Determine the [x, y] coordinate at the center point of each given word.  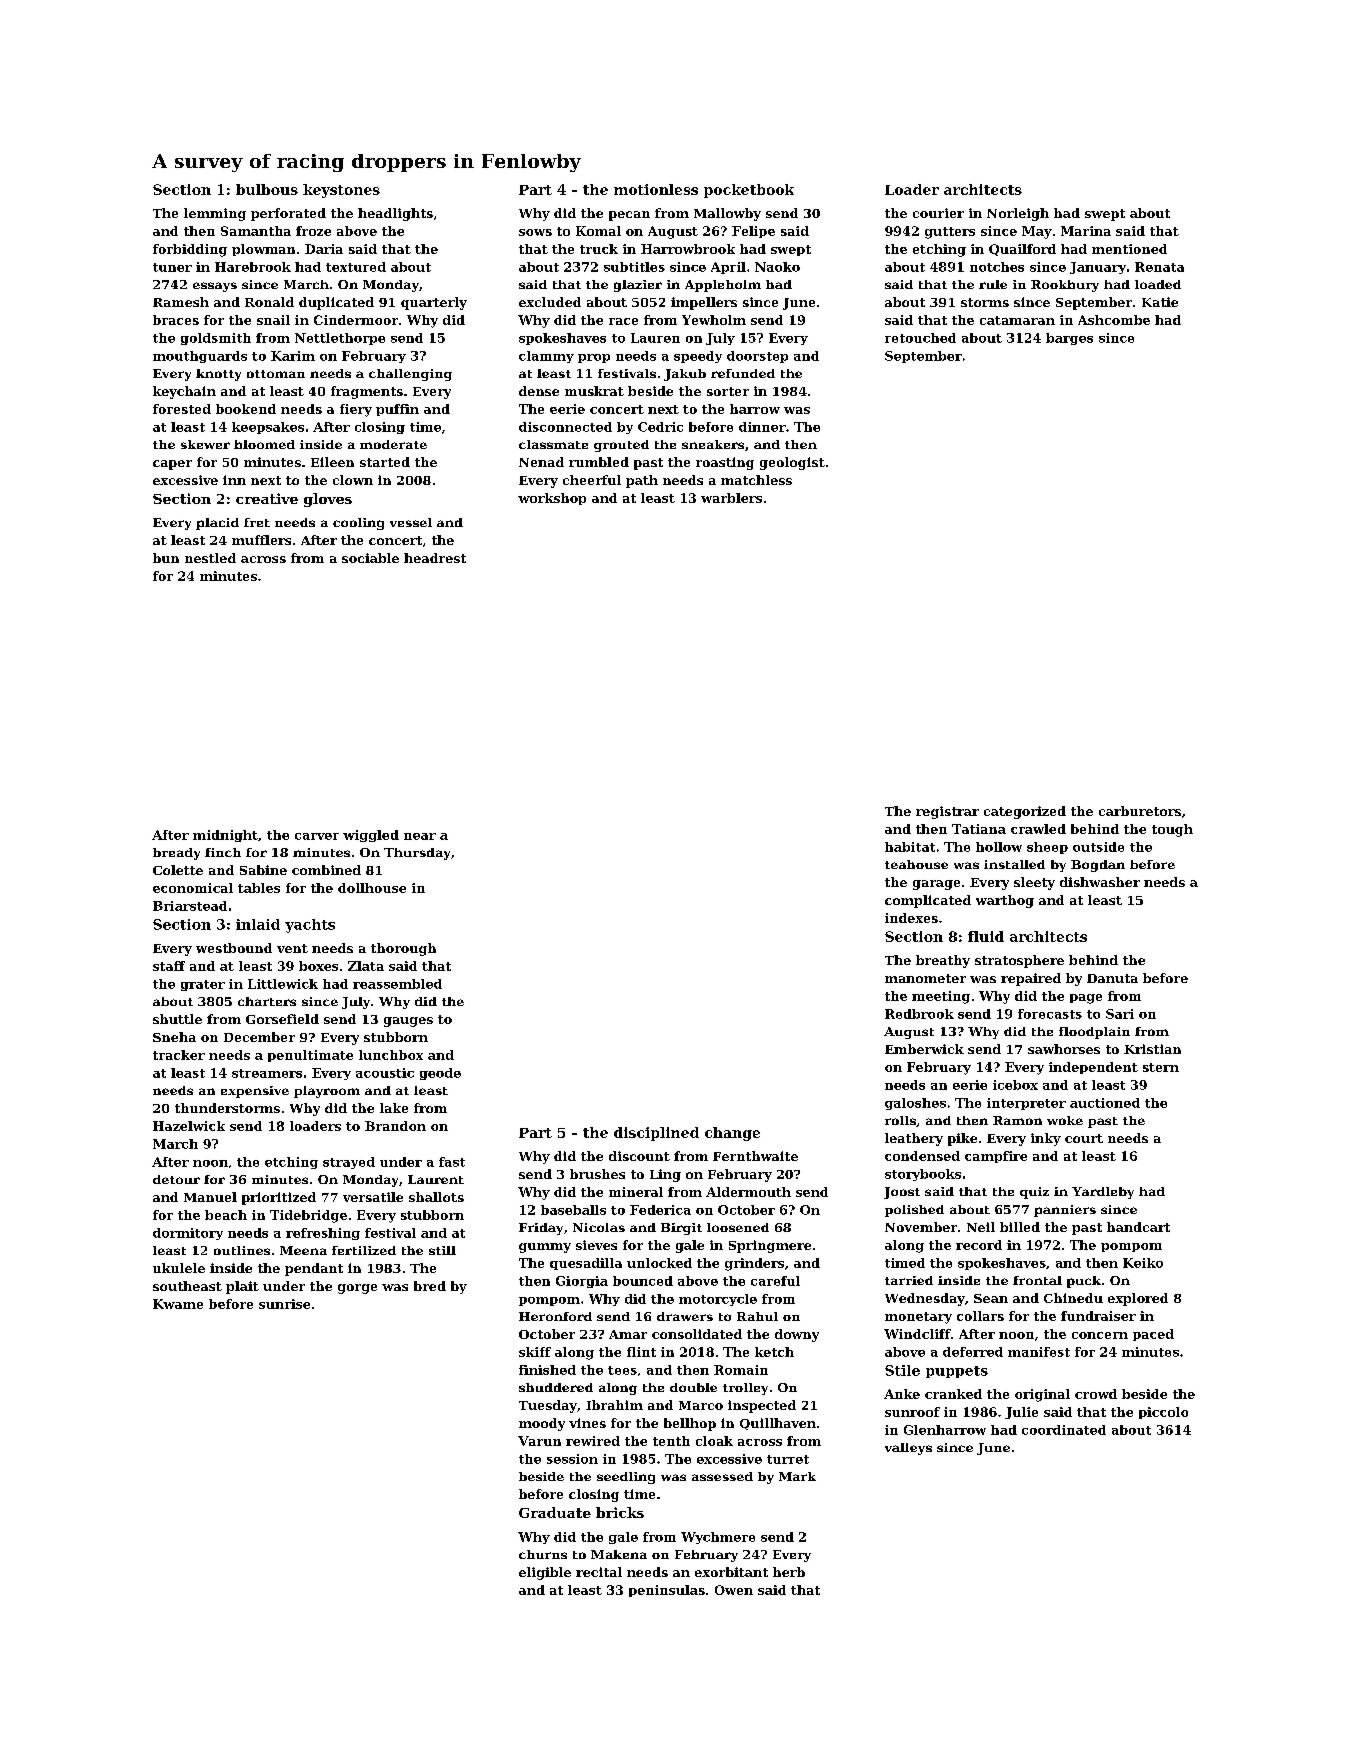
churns [543, 1554]
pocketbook [749, 191]
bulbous [267, 189]
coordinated [1064, 1430]
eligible [545, 1573]
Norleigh [1018, 214]
